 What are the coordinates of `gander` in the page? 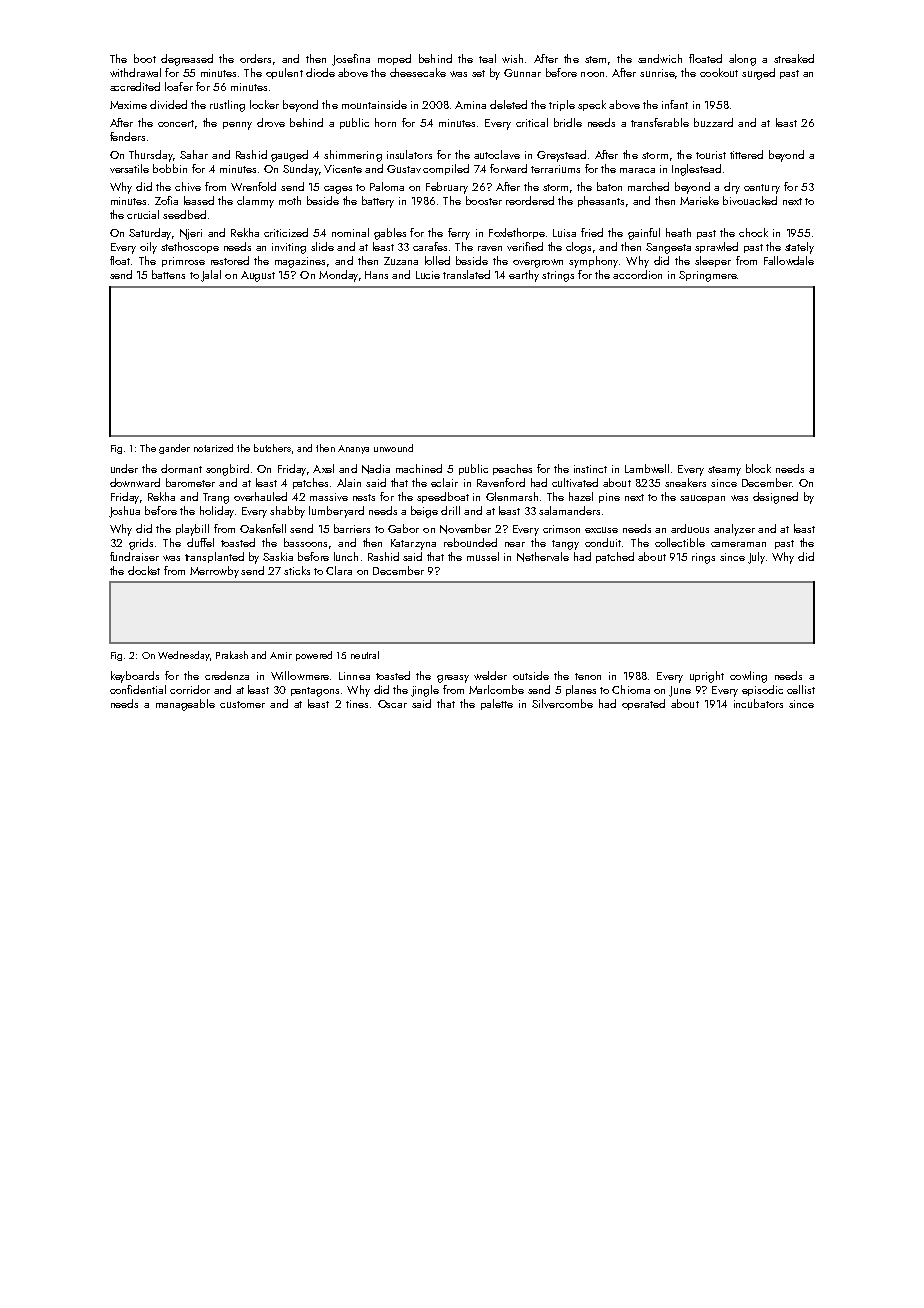 It's located at (174, 449).
